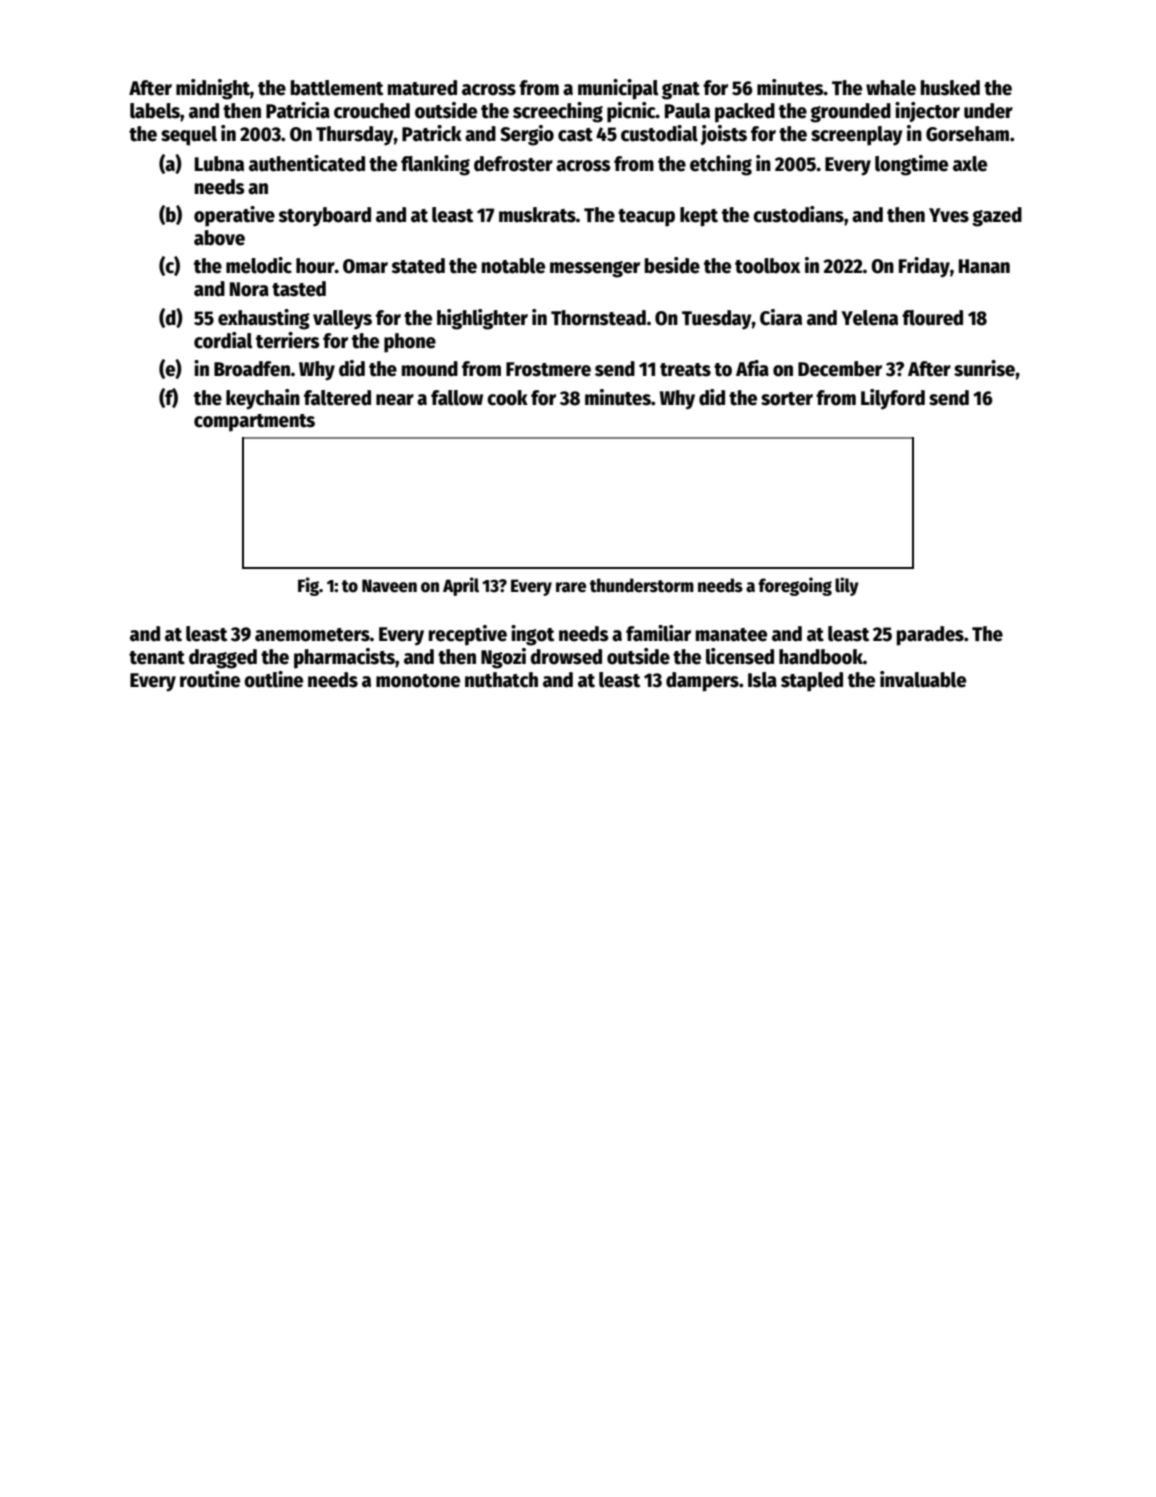 The width and height of the document is (1156, 1497). Describe the element at coordinates (254, 423) in the document. I see `compartments` at that location.
